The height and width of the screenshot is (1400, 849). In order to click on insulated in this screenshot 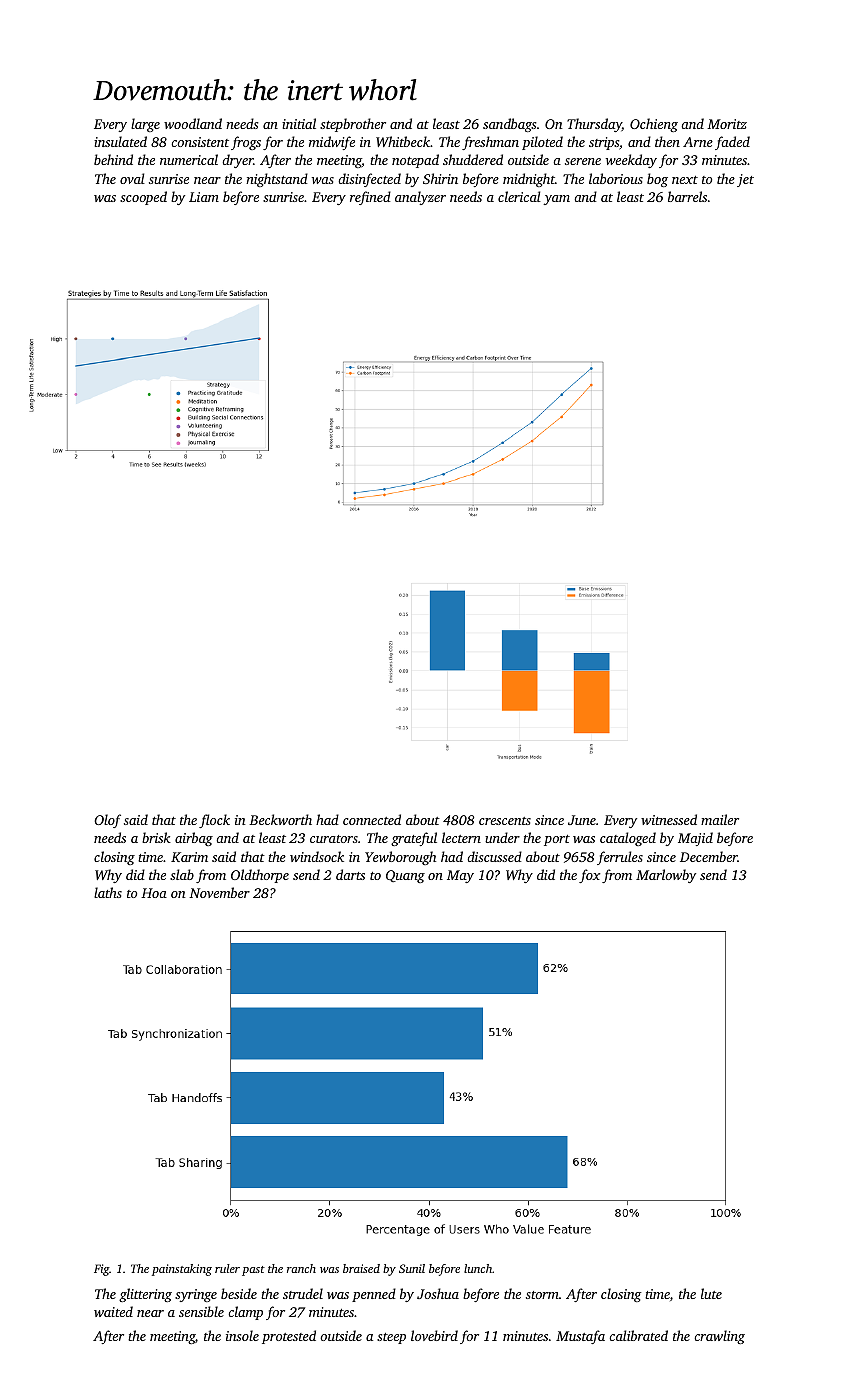, I will do `click(120, 141)`.
